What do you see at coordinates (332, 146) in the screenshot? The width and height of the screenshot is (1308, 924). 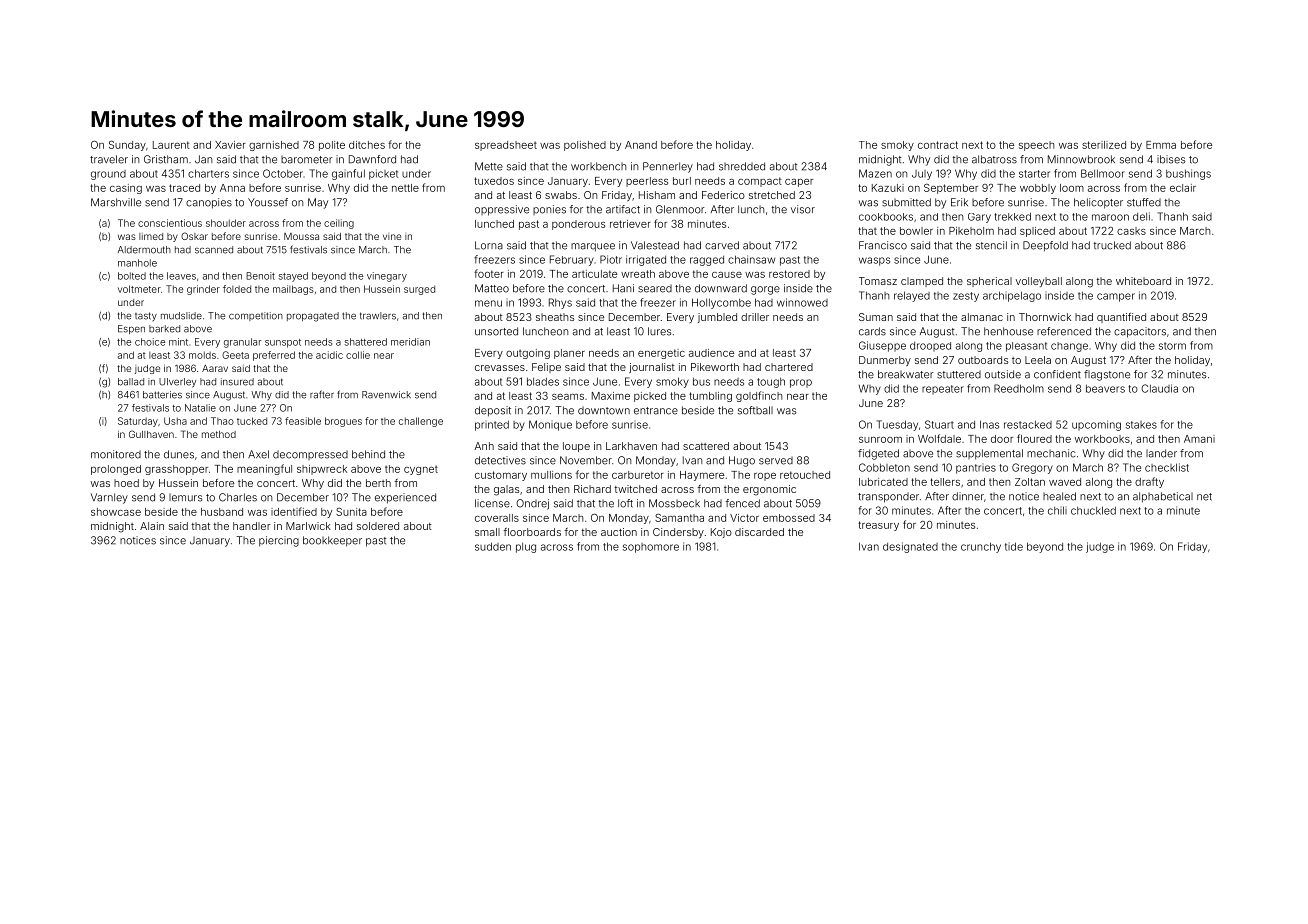 I see `polite` at bounding box center [332, 146].
